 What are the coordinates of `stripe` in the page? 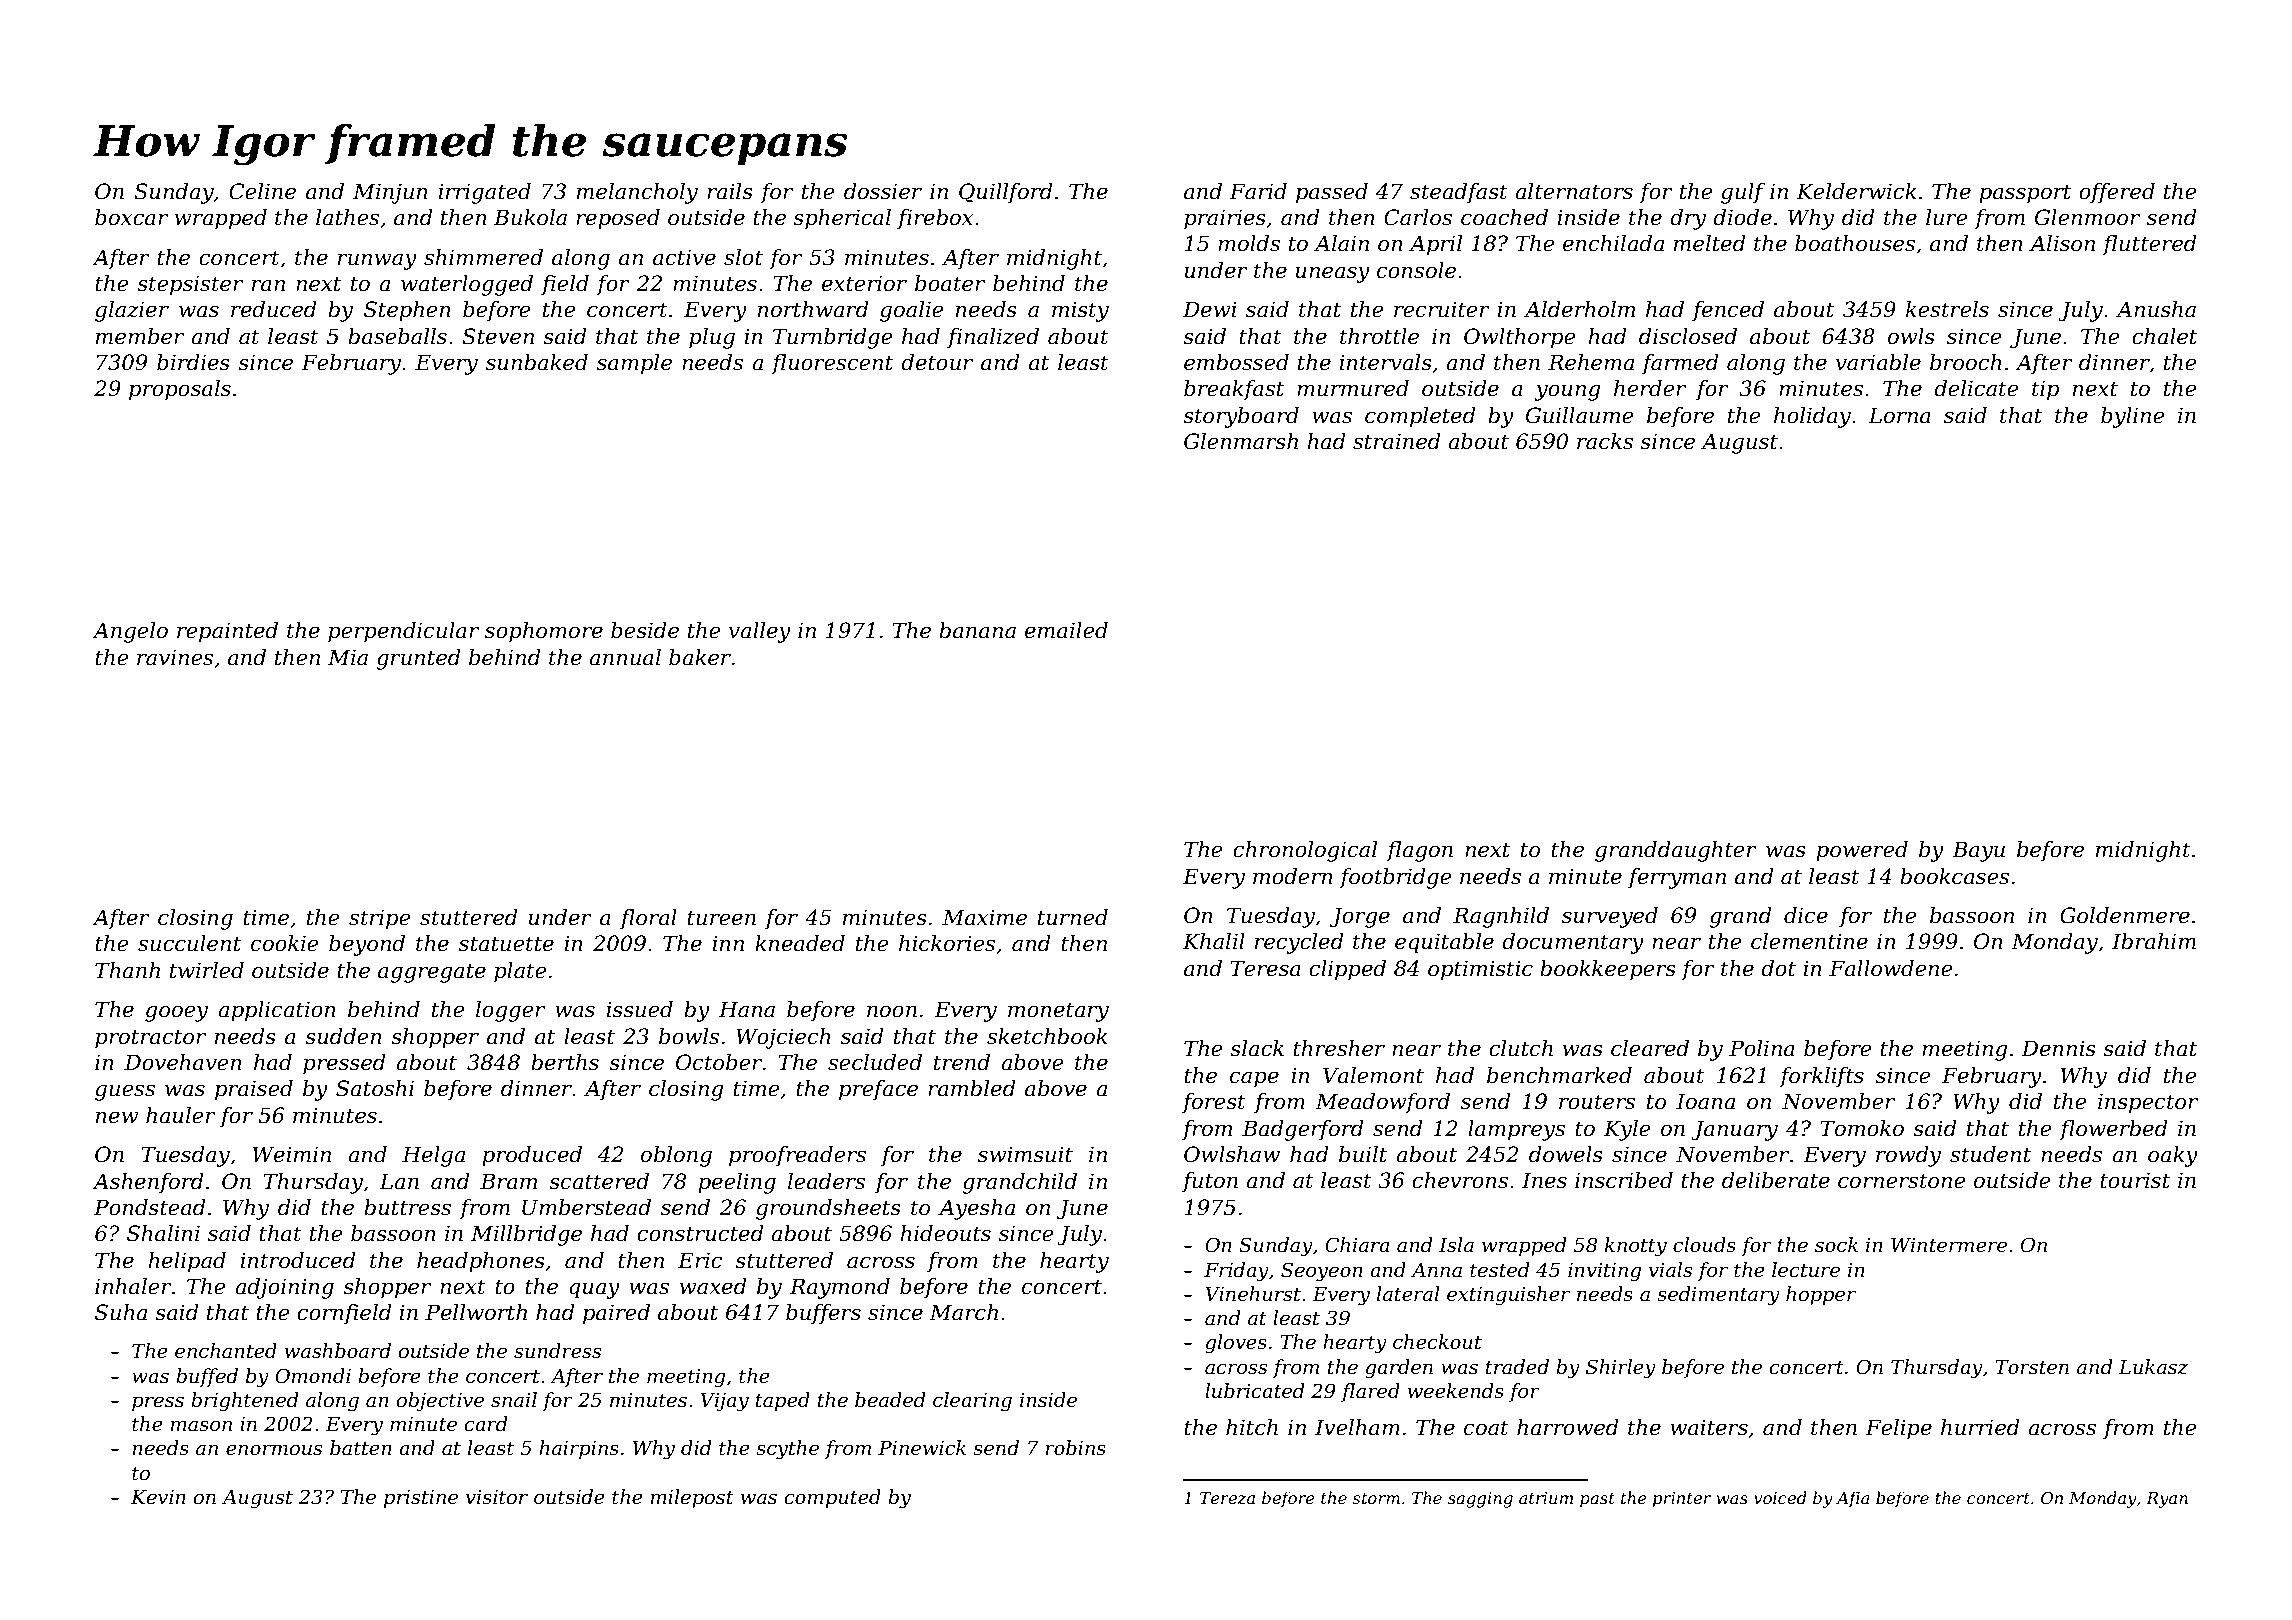 It's located at (380, 919).
